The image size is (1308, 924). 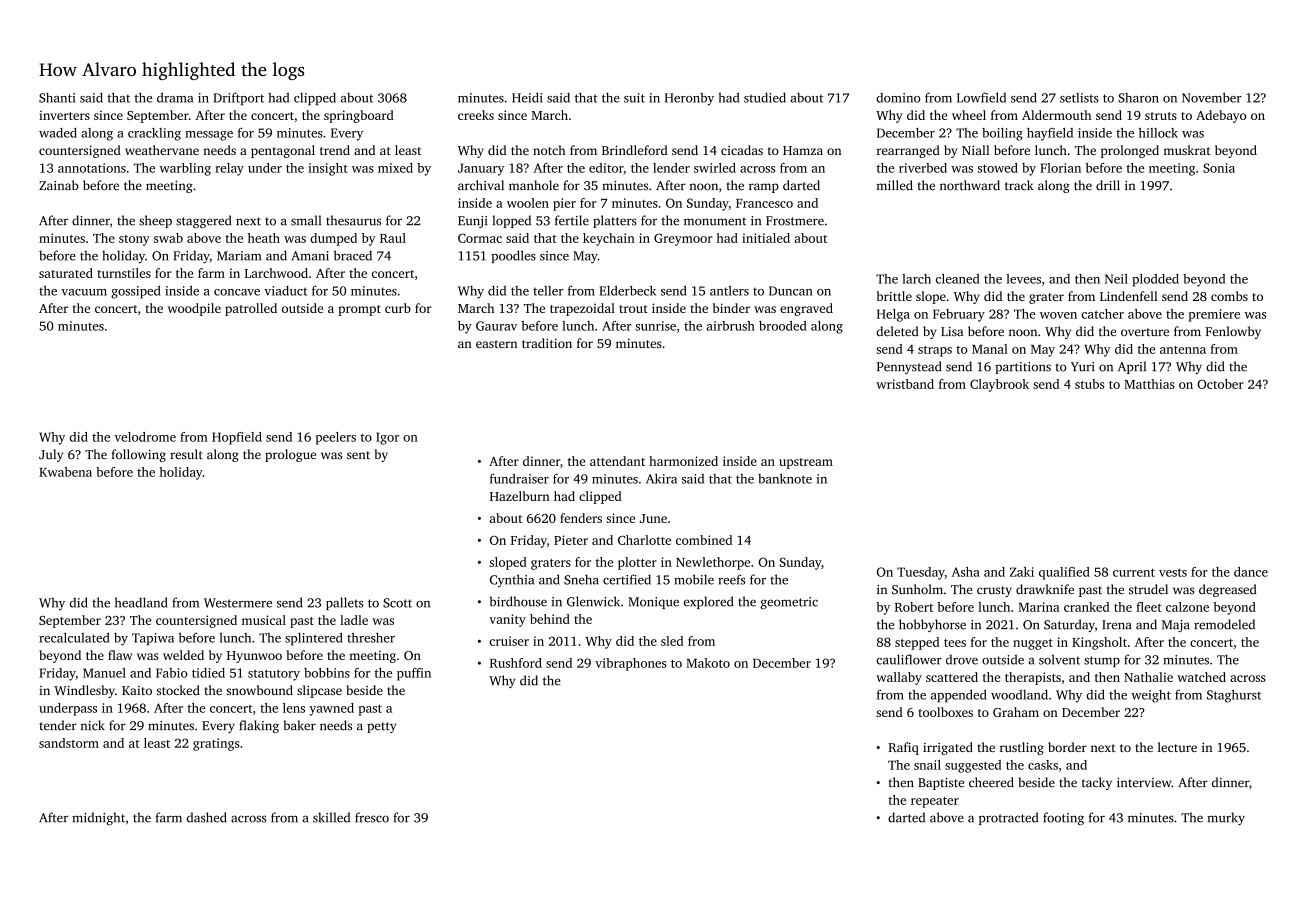 I want to click on teller, so click(x=548, y=291).
